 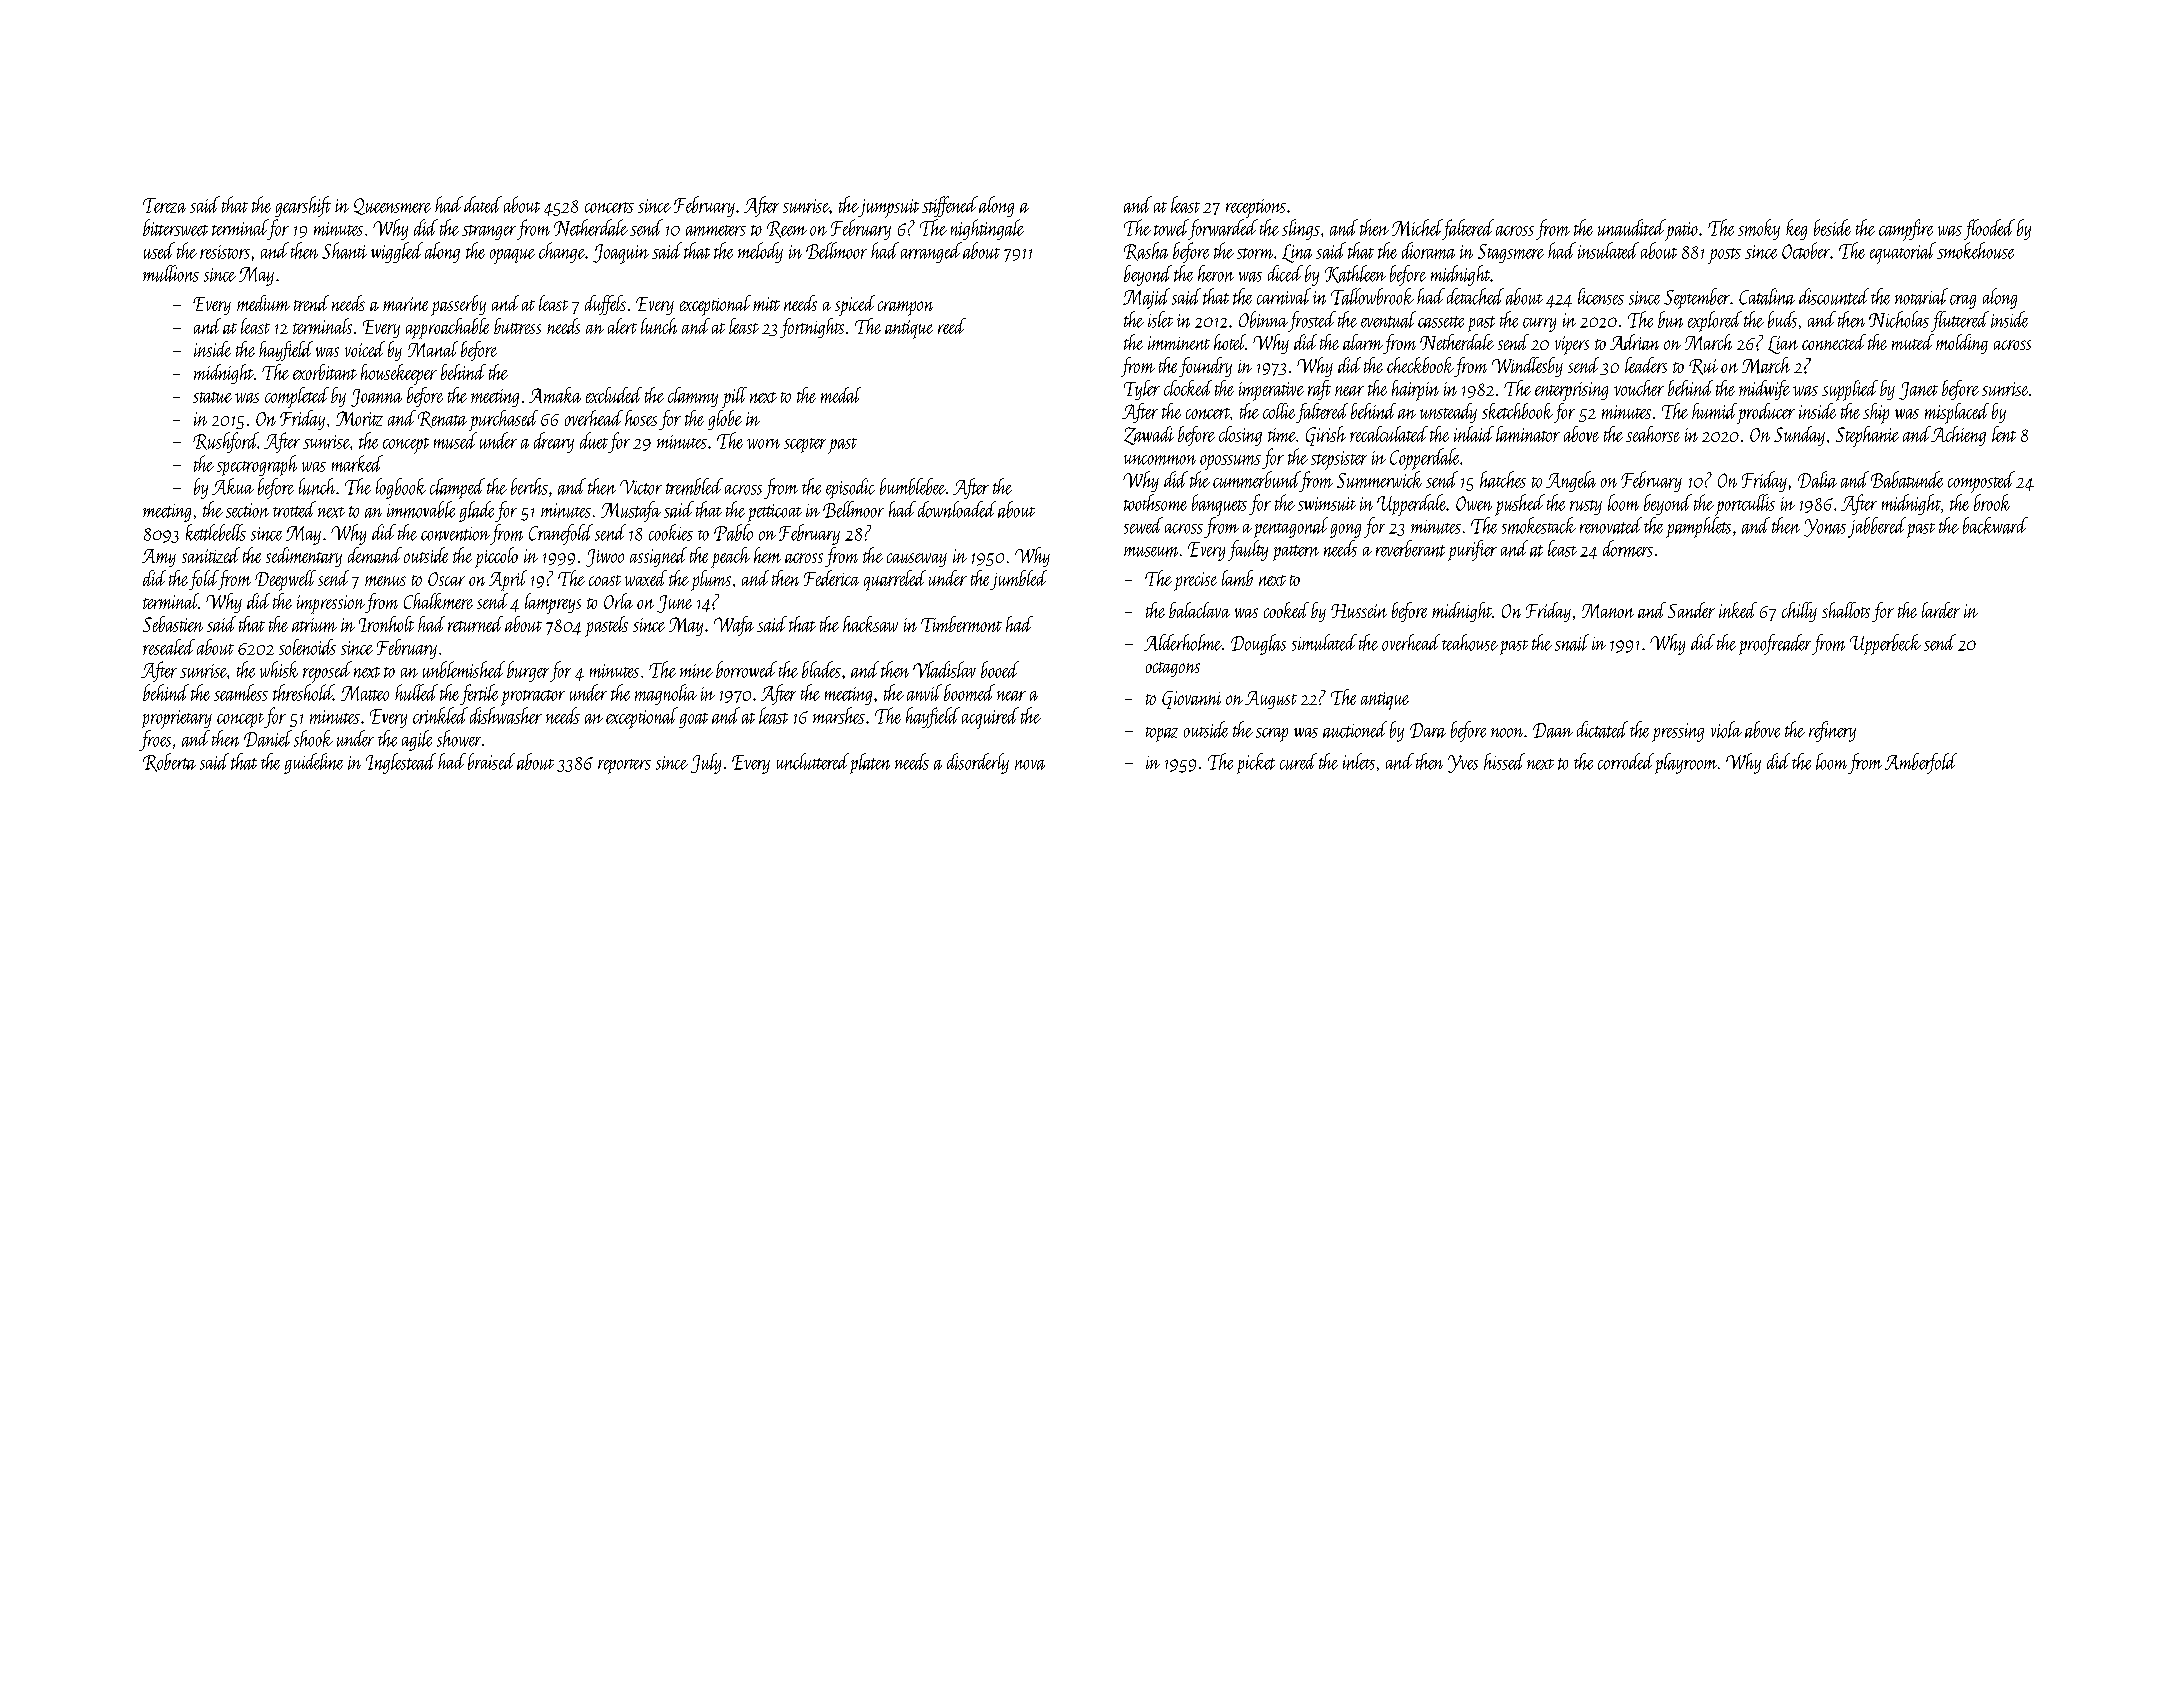 I want to click on Mustafa, so click(x=631, y=511).
